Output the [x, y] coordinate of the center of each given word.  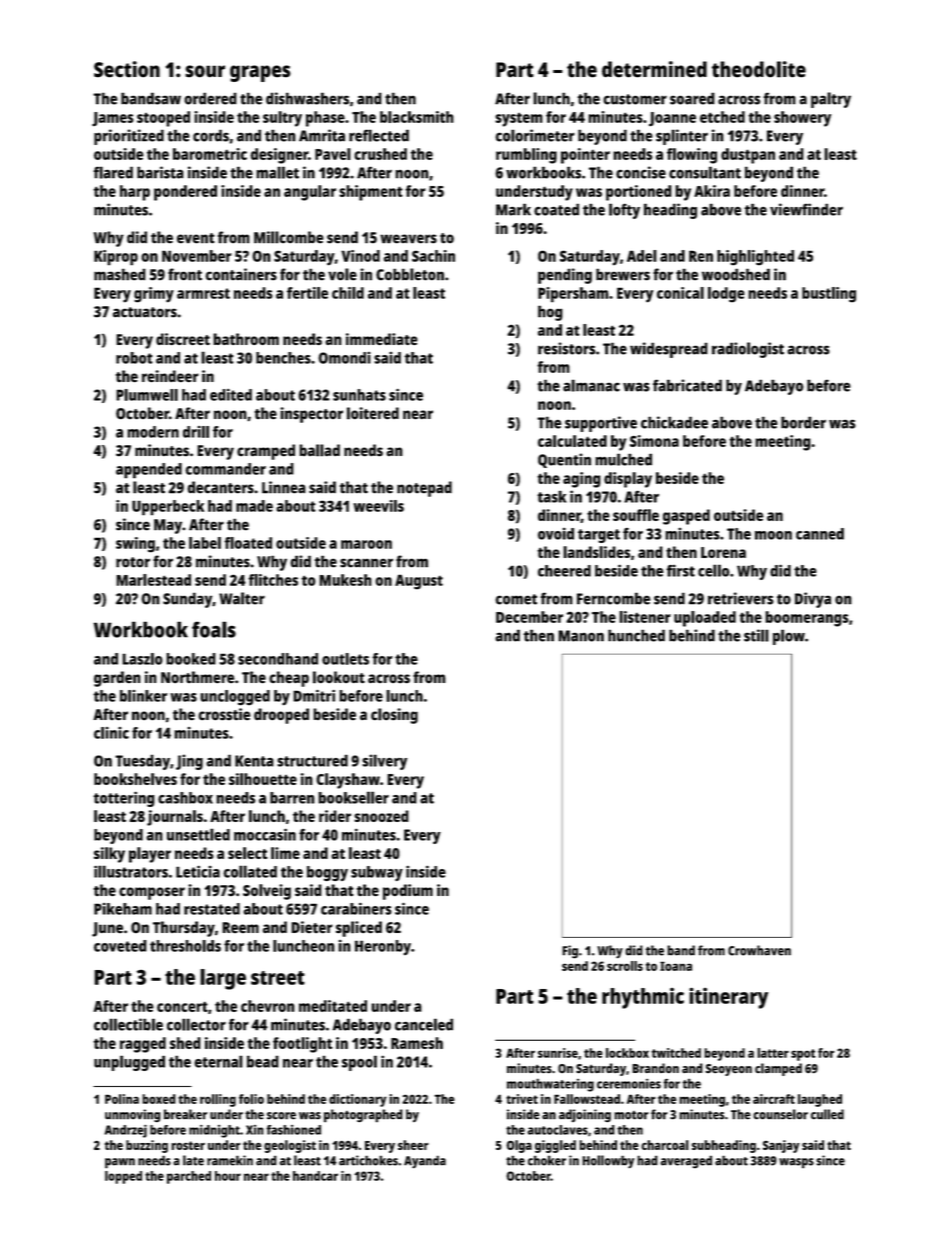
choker [547, 1160]
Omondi [344, 358]
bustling [829, 294]
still [756, 635]
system [519, 119]
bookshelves [135, 779]
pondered [185, 193]
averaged [686, 1161]
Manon [581, 636]
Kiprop [116, 258]
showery [802, 119]
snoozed [381, 816]
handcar [315, 1176]
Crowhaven [759, 950]
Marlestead [153, 580]
